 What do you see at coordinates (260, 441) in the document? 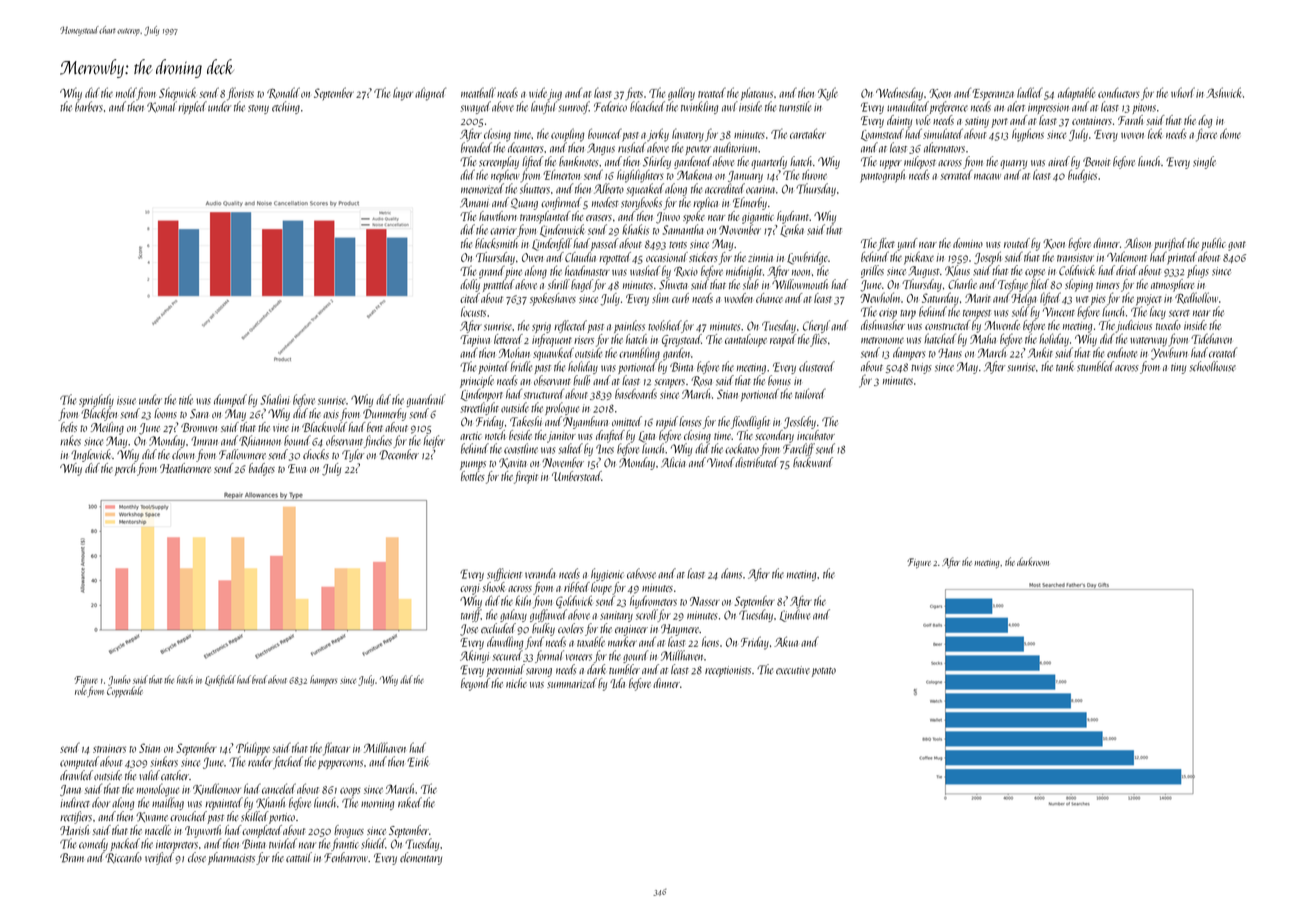
I see `Rhiannon` at bounding box center [260, 441].
